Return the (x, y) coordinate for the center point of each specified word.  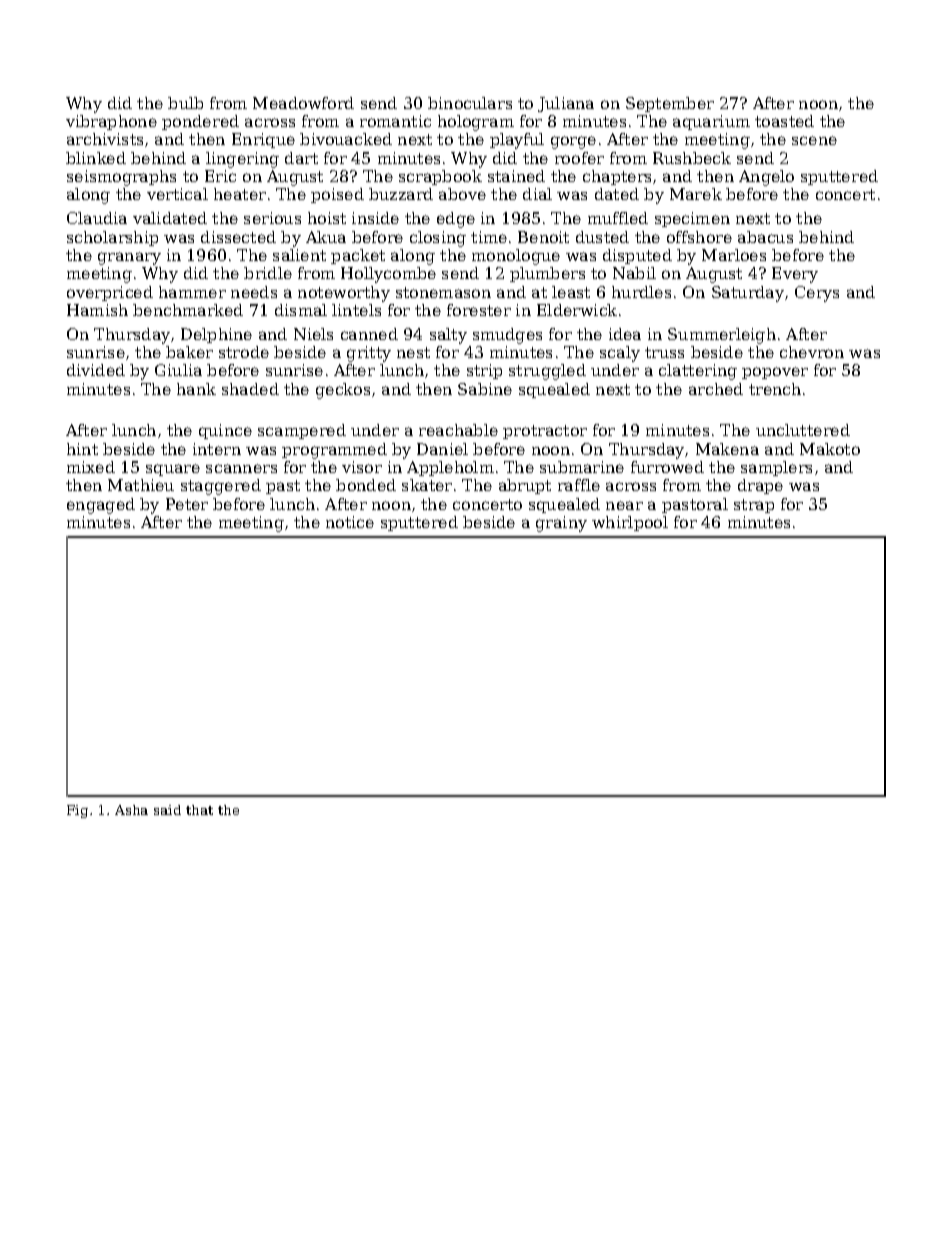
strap (754, 506)
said (167, 810)
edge (456, 220)
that (199, 810)
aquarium (711, 122)
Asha (131, 810)
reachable (458, 430)
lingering (242, 160)
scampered (302, 431)
